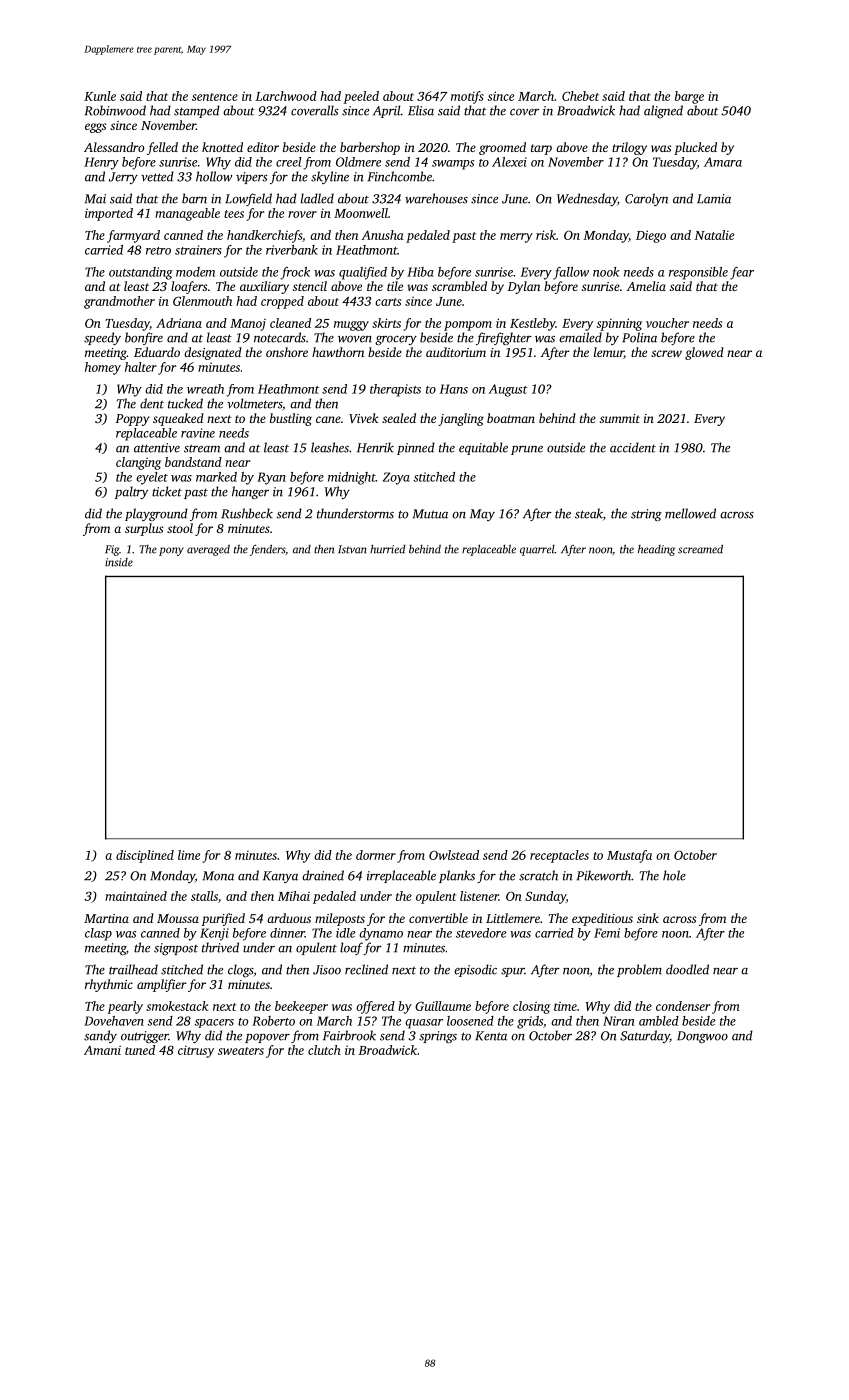 The height and width of the screenshot is (1400, 849). I want to click on ravine, so click(198, 433).
